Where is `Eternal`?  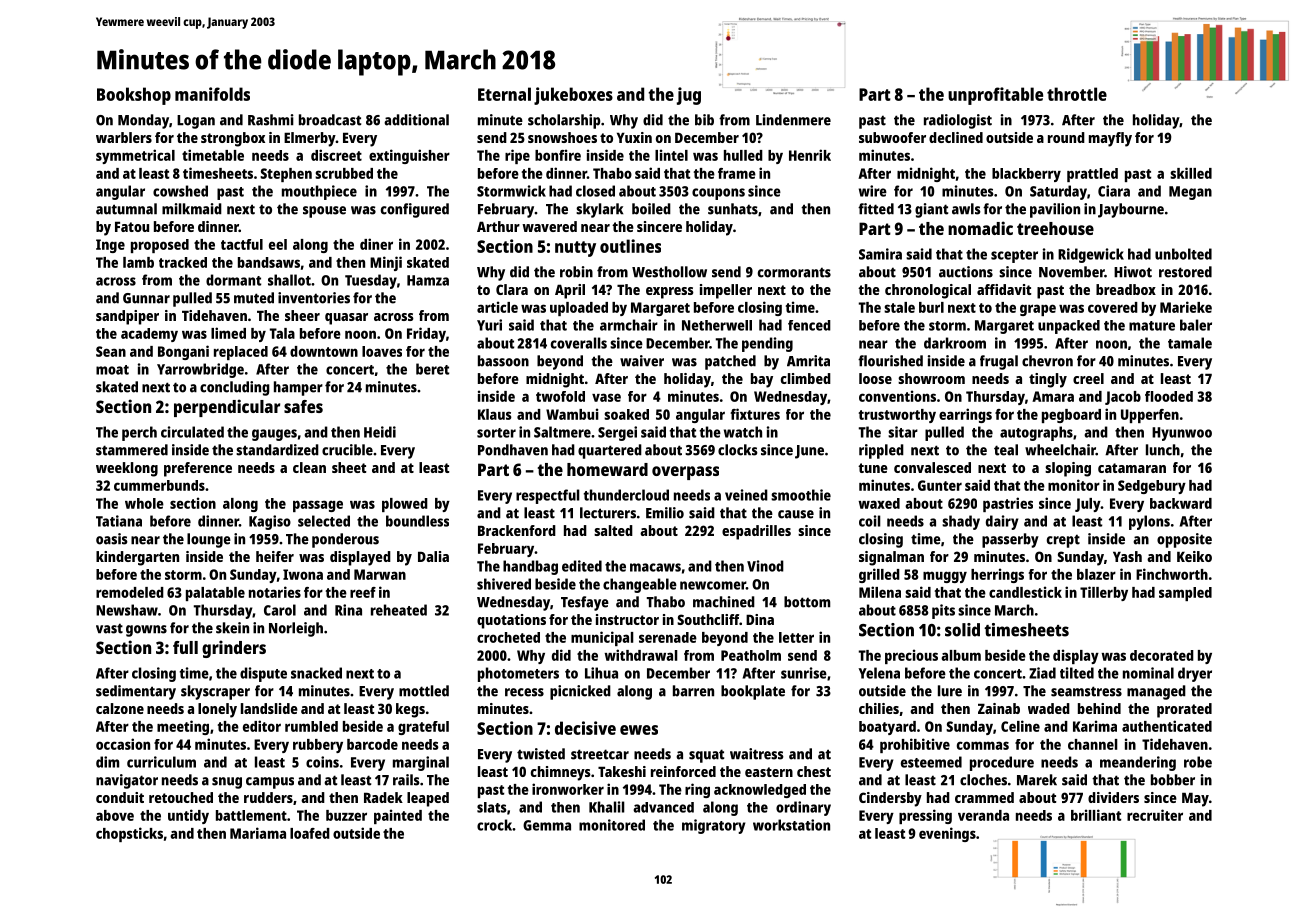
Eternal is located at coordinates (504, 94).
